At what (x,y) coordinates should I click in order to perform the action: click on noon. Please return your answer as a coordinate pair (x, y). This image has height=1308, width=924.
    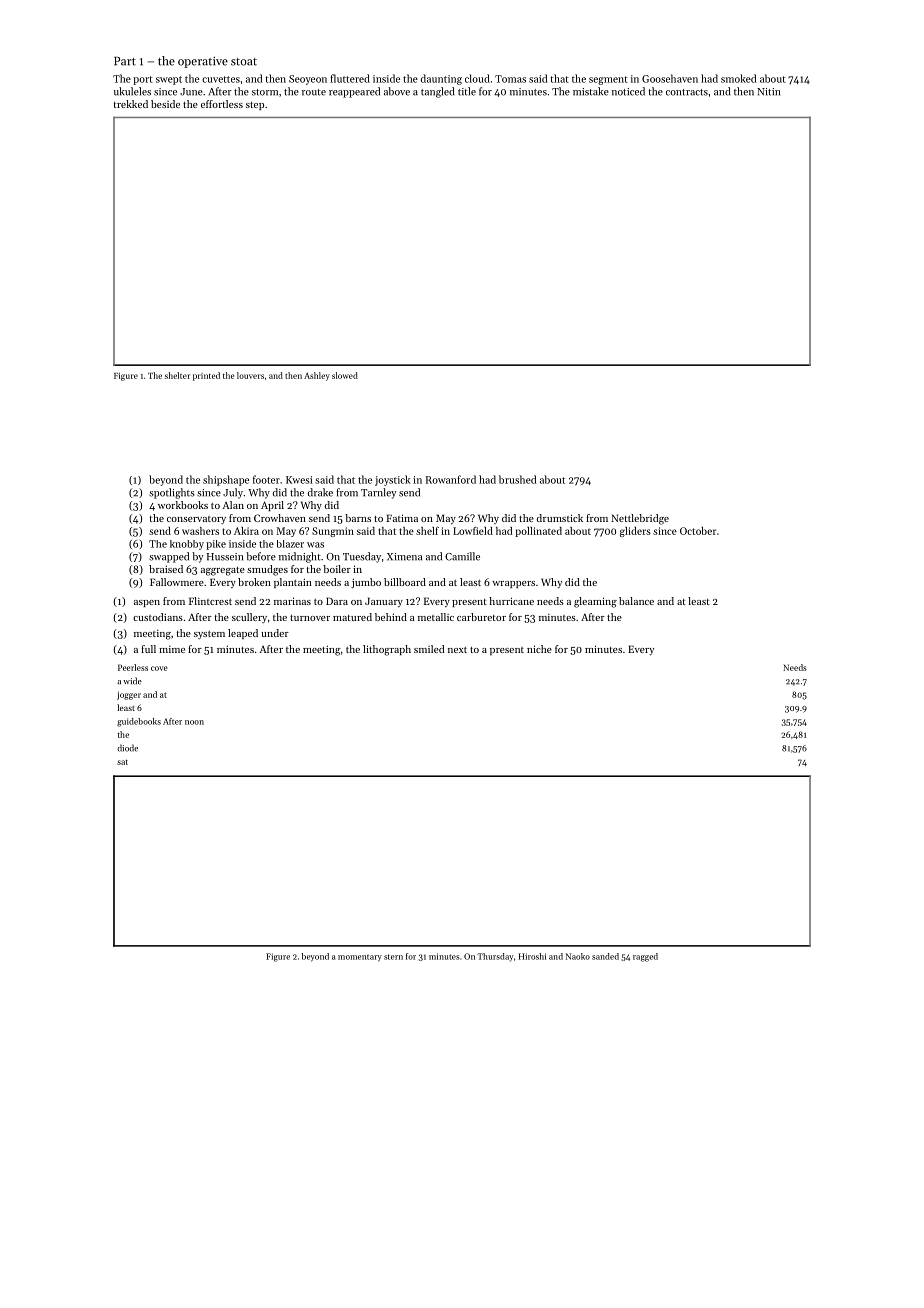
    Looking at the image, I should click on (194, 722).
